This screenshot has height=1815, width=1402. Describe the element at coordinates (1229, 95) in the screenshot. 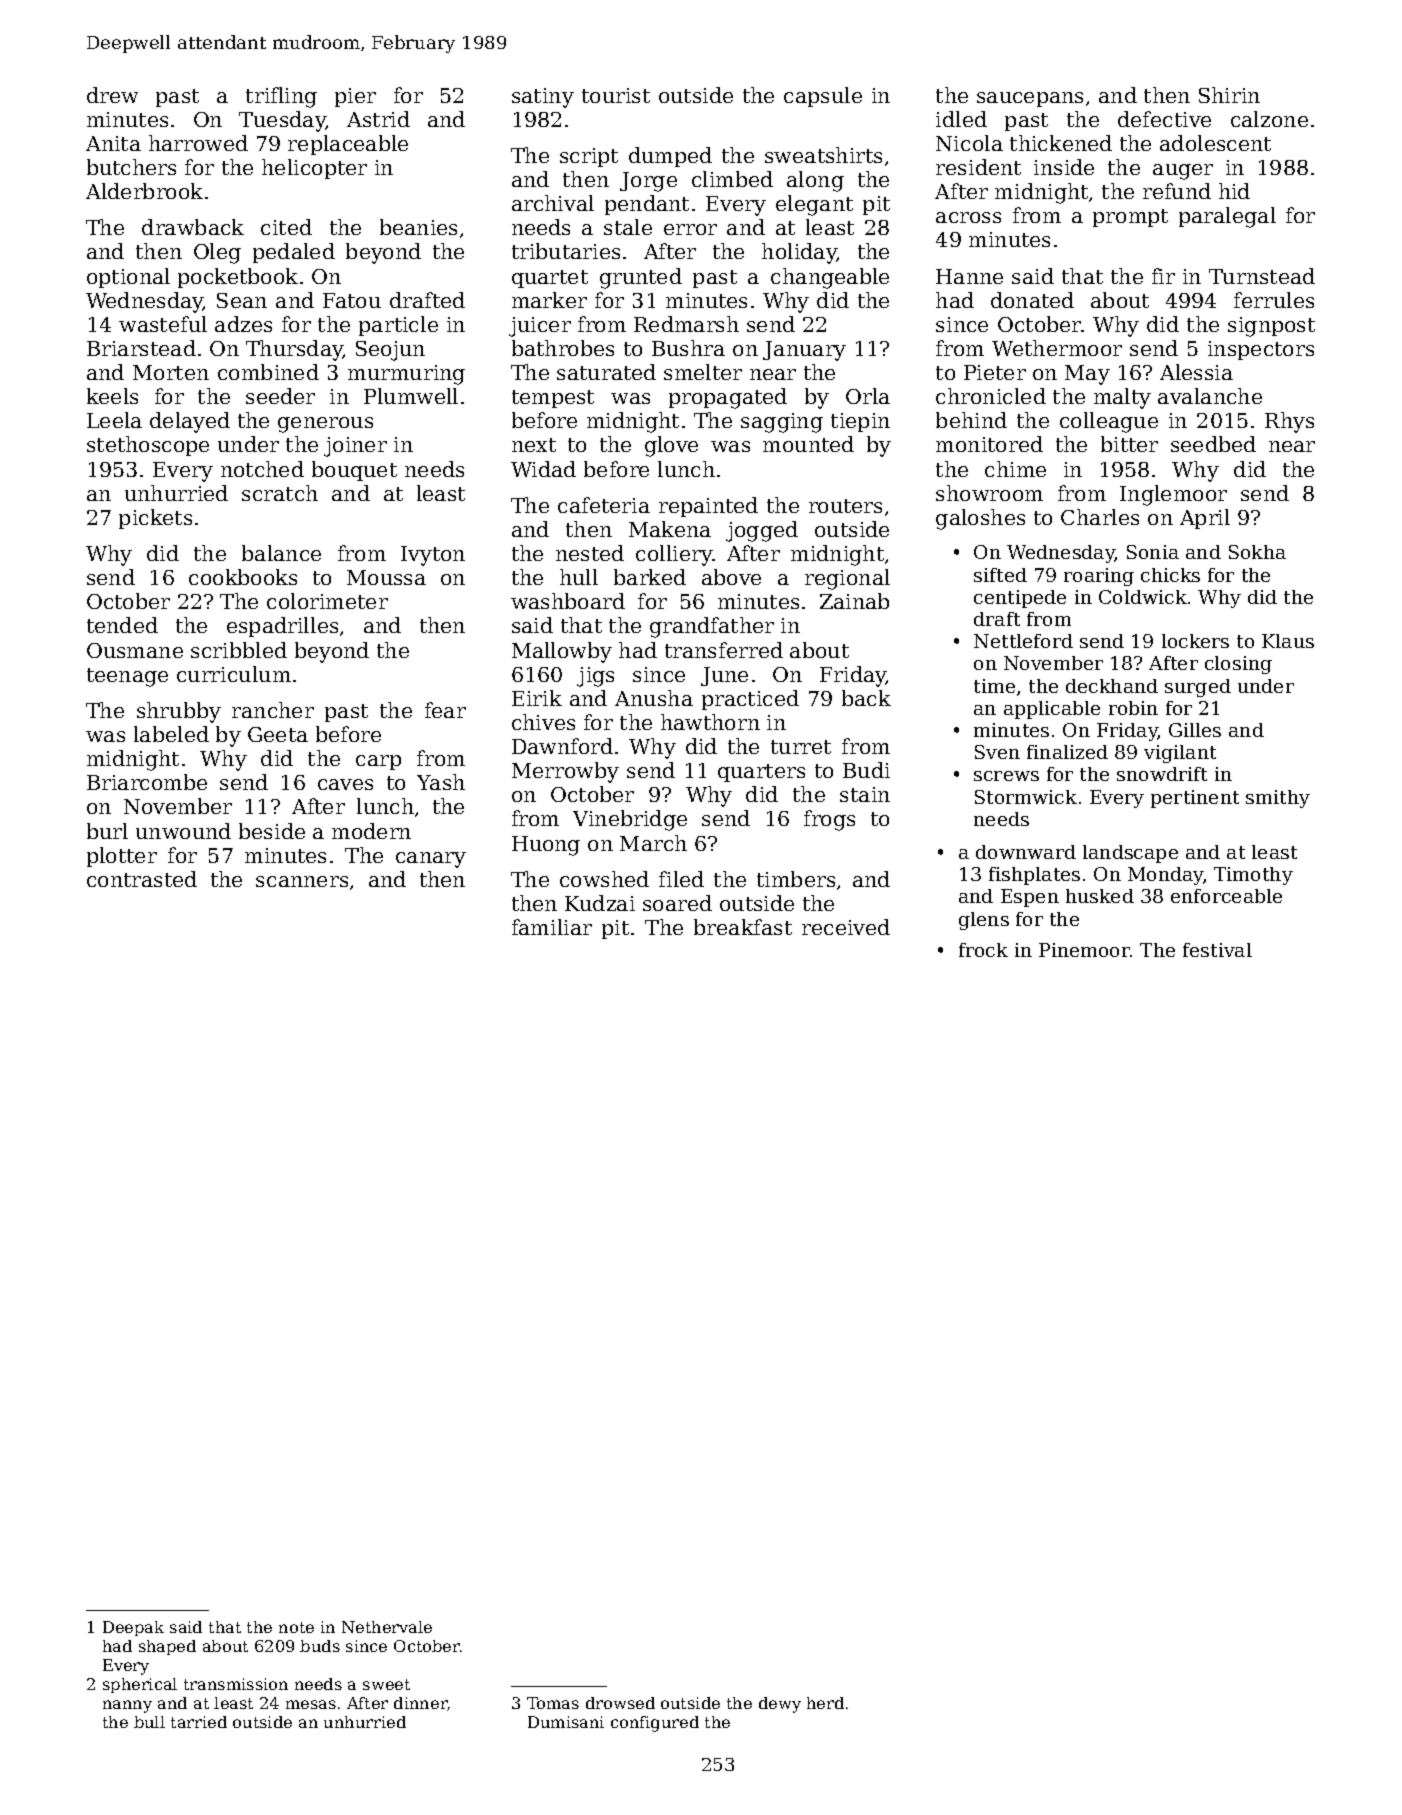

I see `Shirin` at that location.
